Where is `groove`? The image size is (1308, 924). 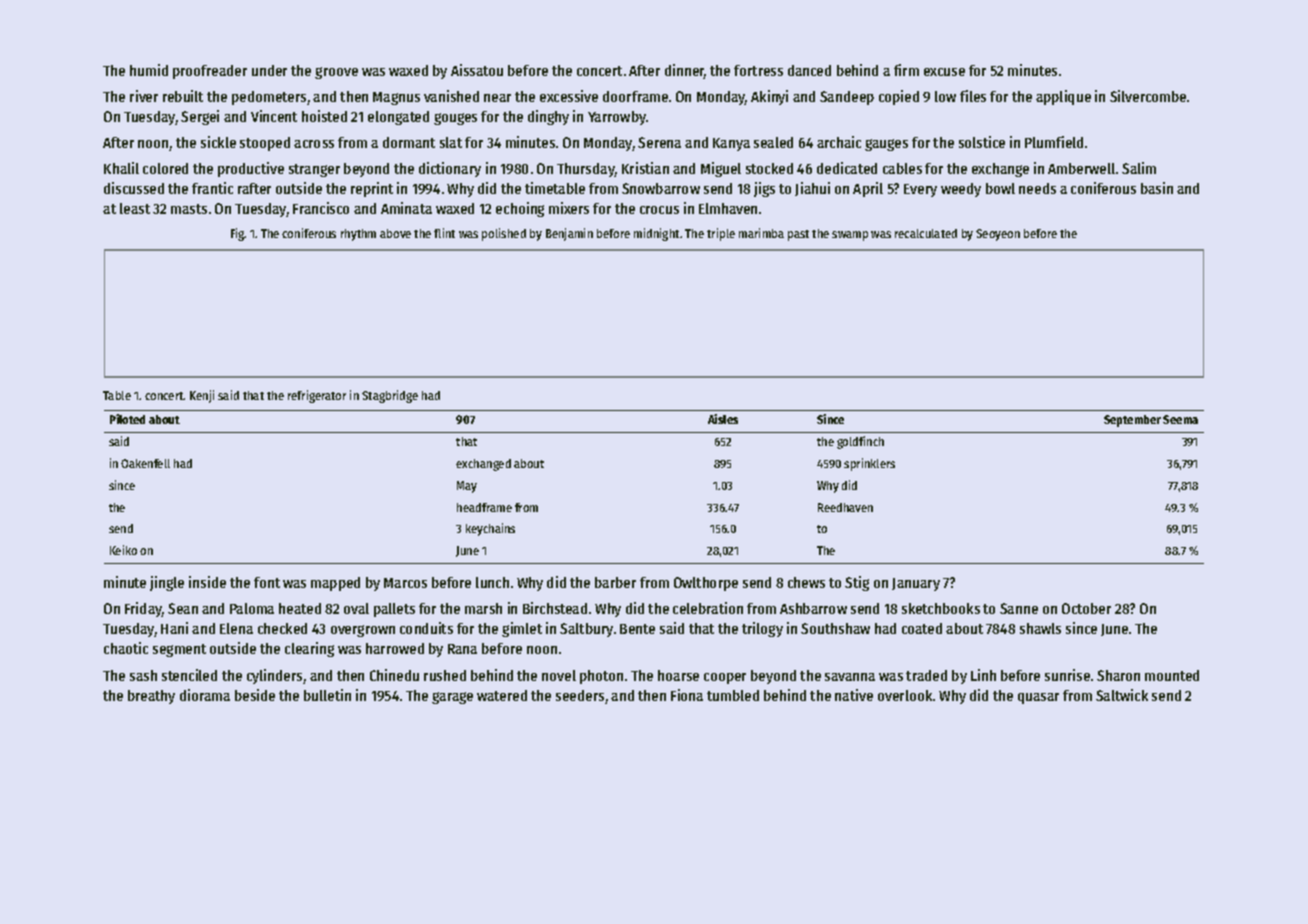
groove is located at coordinates (336, 73).
